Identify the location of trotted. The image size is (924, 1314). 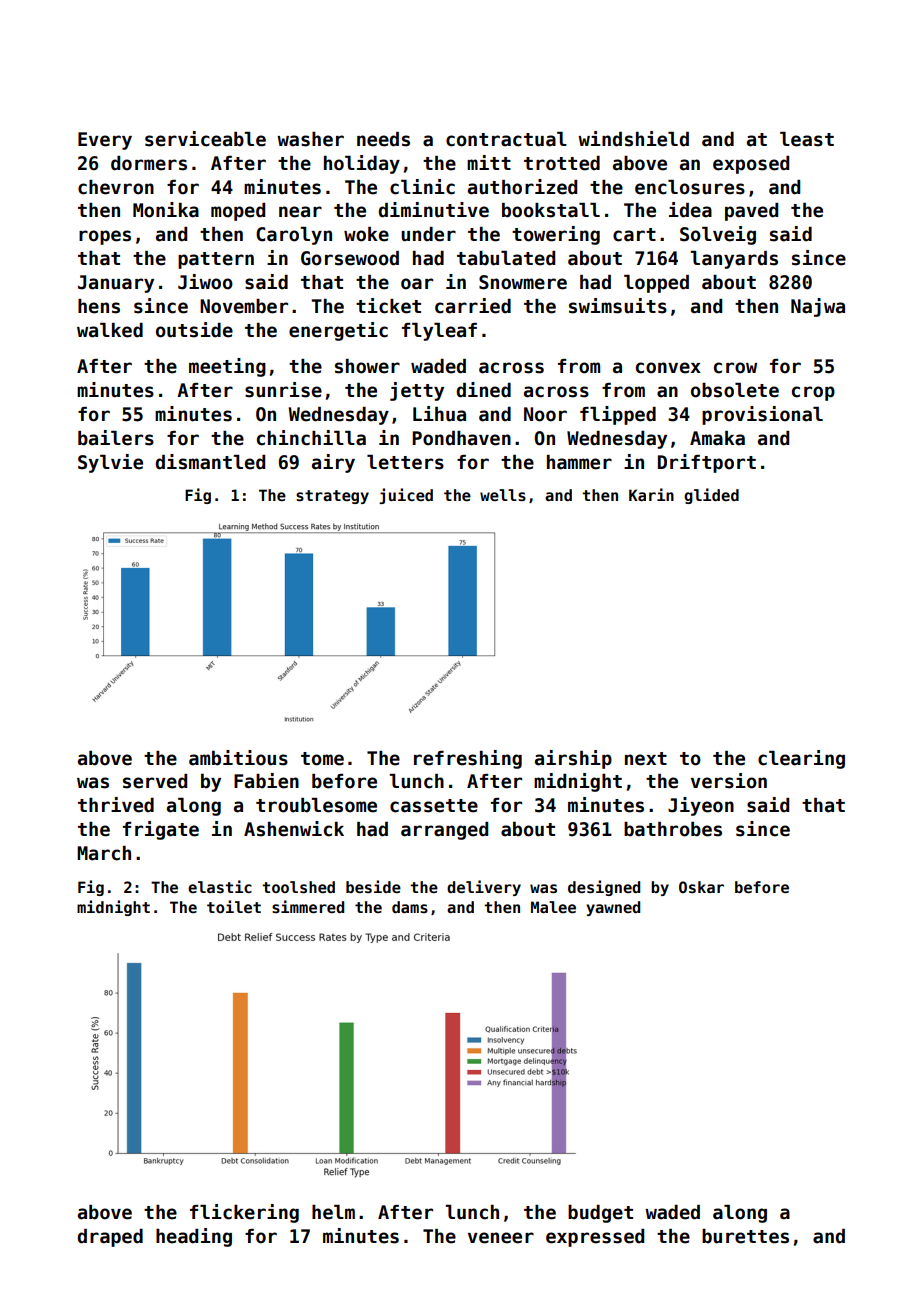
(562, 163).
